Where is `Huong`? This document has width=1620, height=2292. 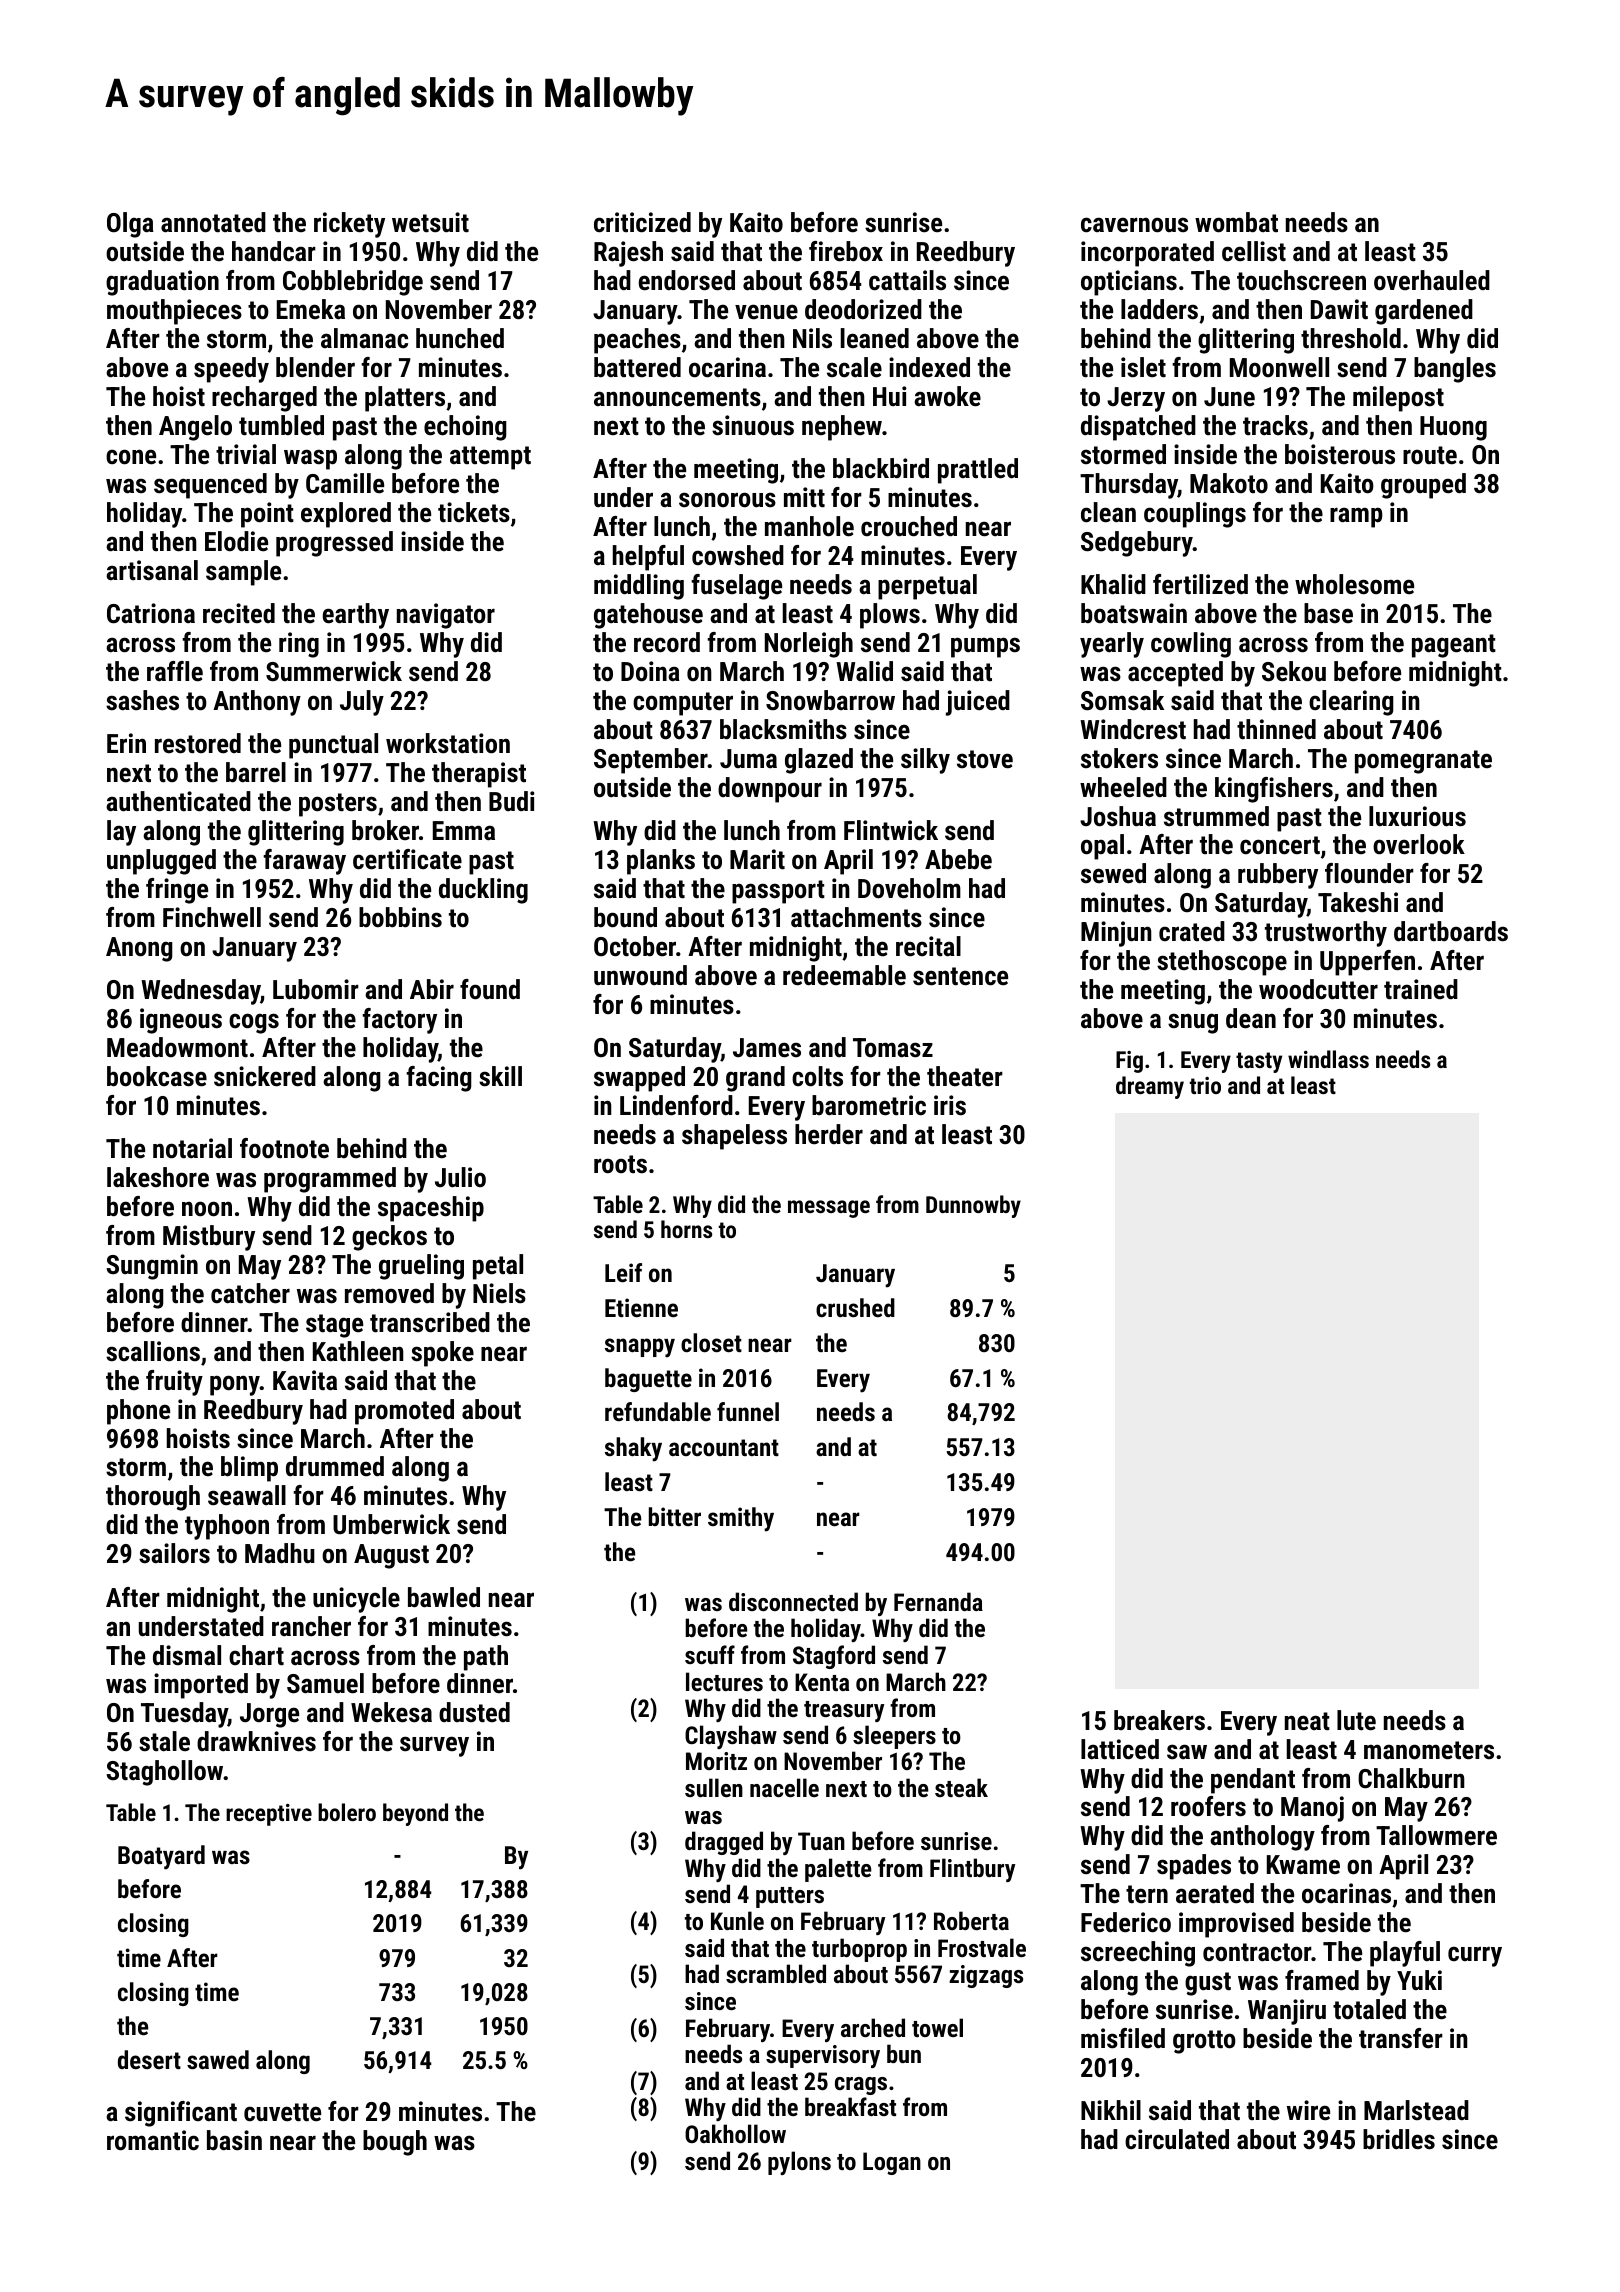 Huong is located at coordinates (1453, 428).
